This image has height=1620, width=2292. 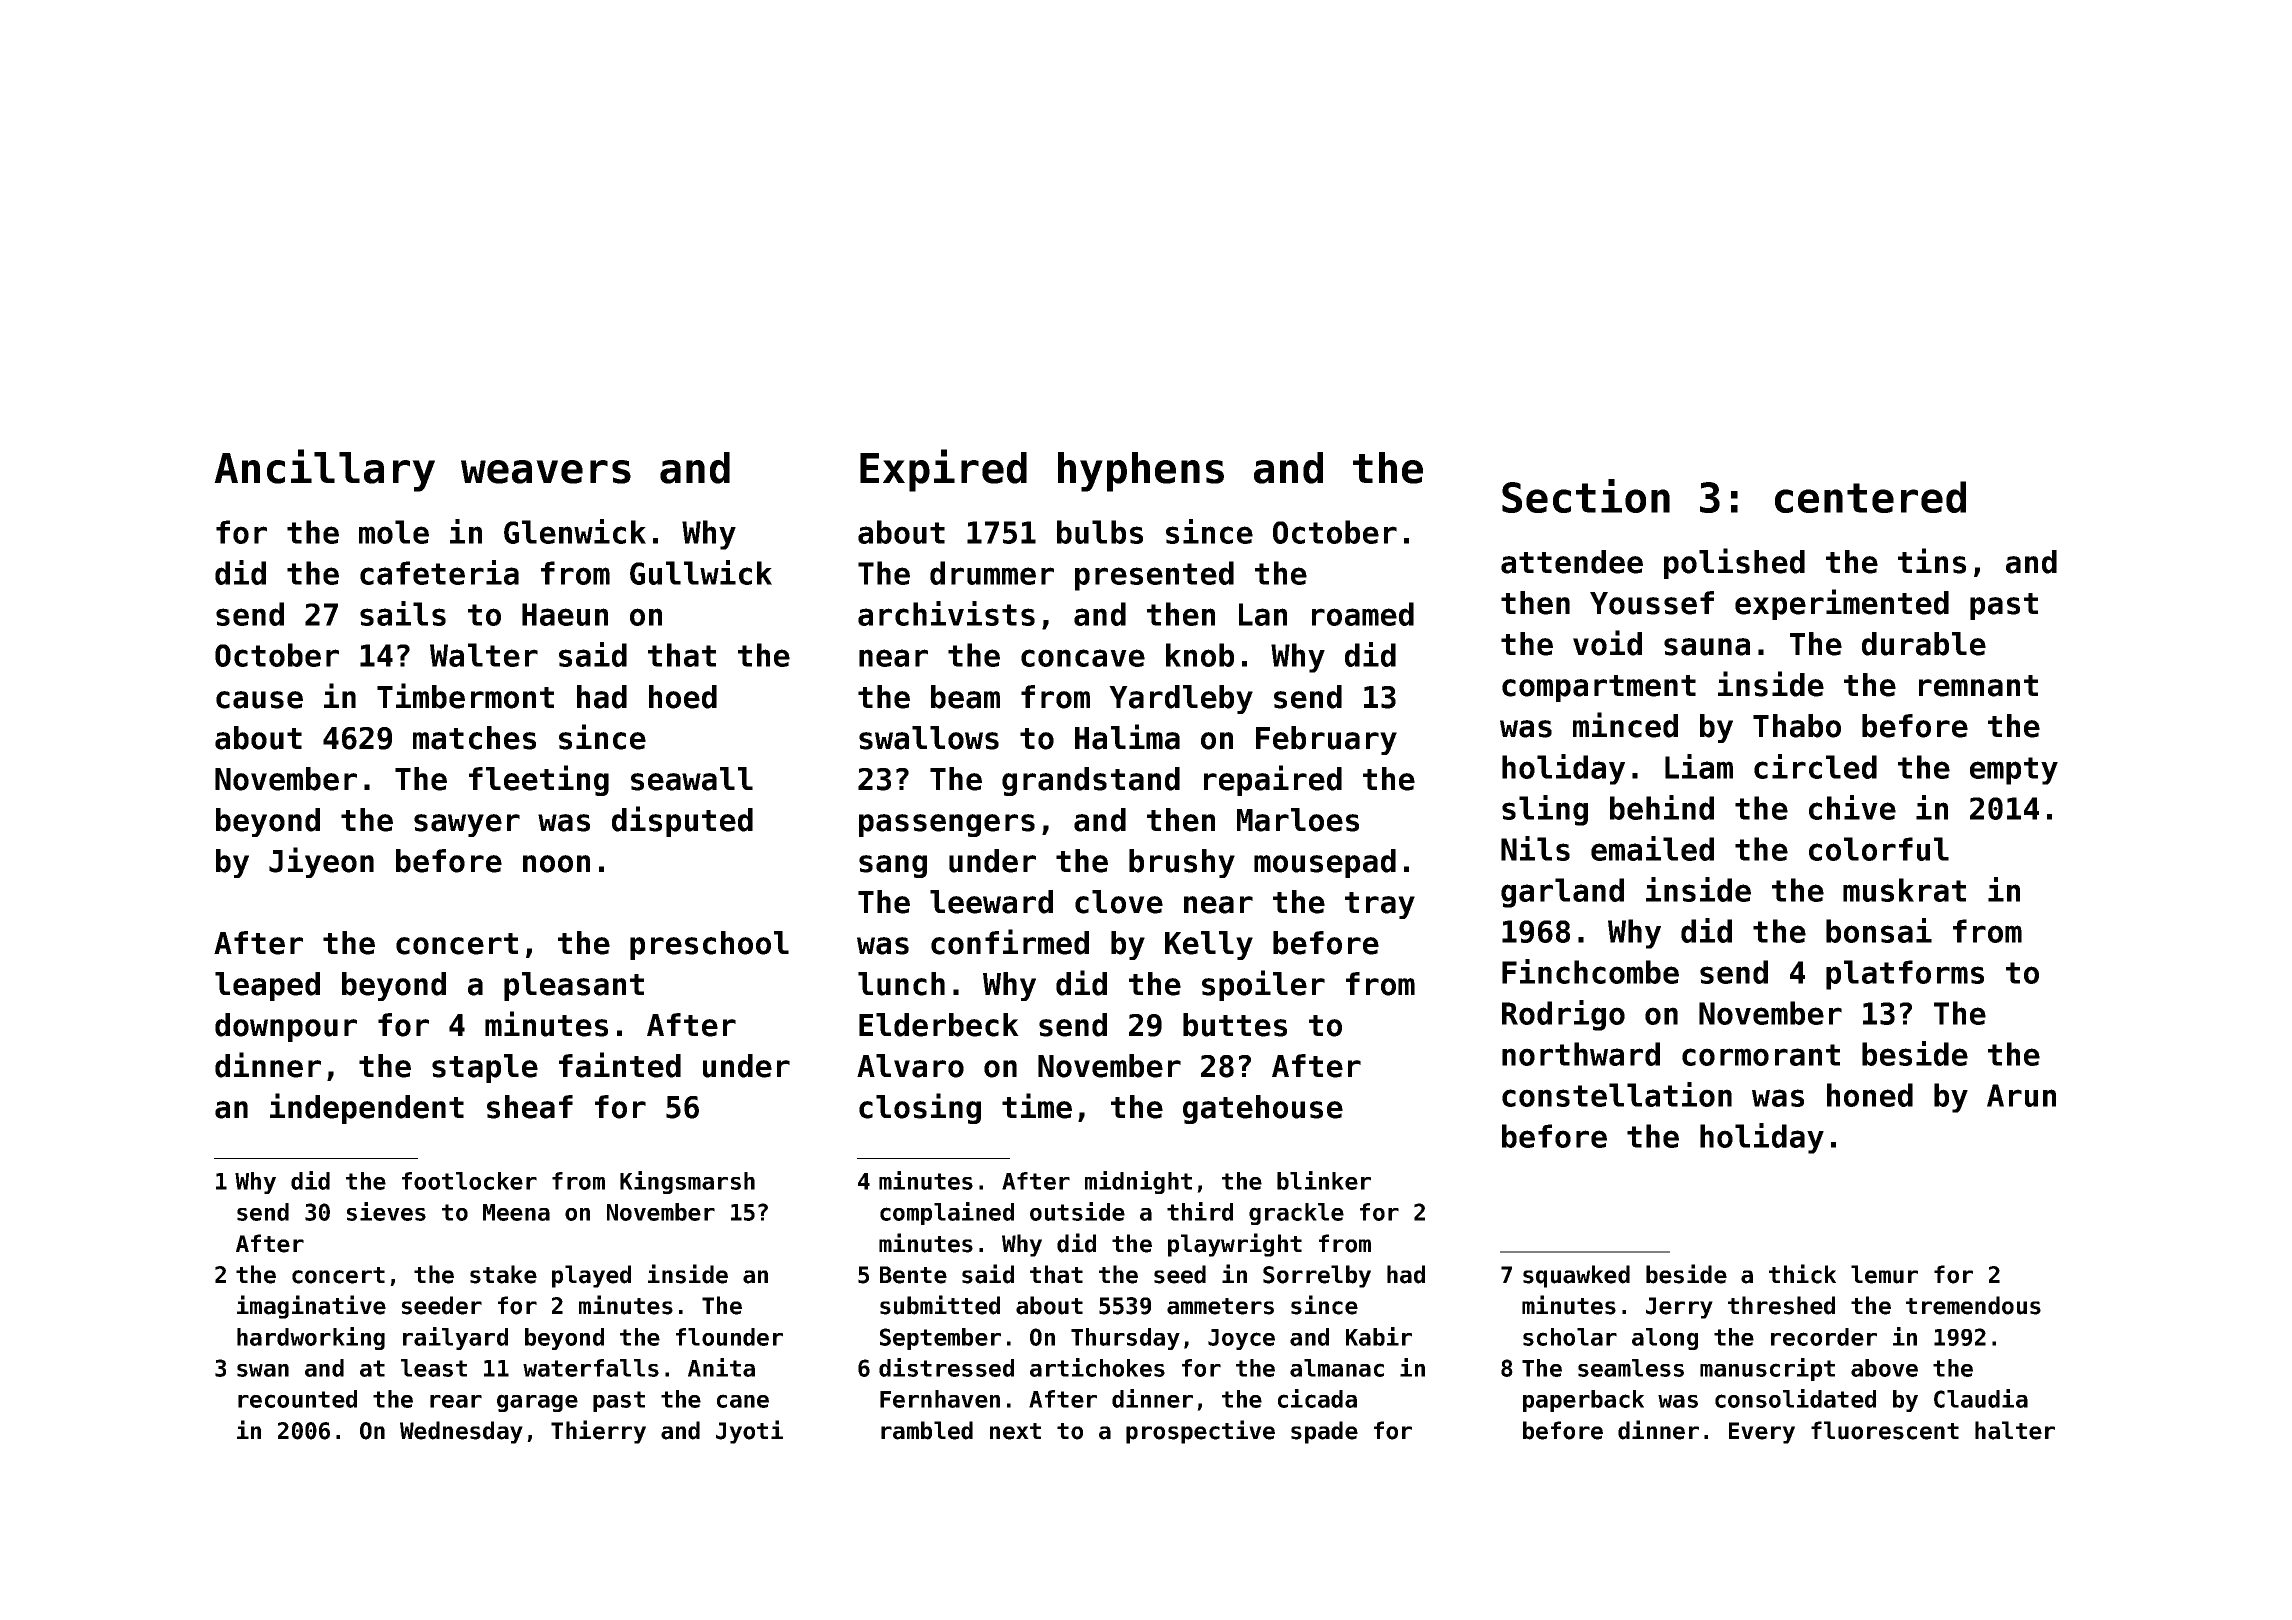 What do you see at coordinates (1905, 975) in the image?
I see `platforms` at bounding box center [1905, 975].
